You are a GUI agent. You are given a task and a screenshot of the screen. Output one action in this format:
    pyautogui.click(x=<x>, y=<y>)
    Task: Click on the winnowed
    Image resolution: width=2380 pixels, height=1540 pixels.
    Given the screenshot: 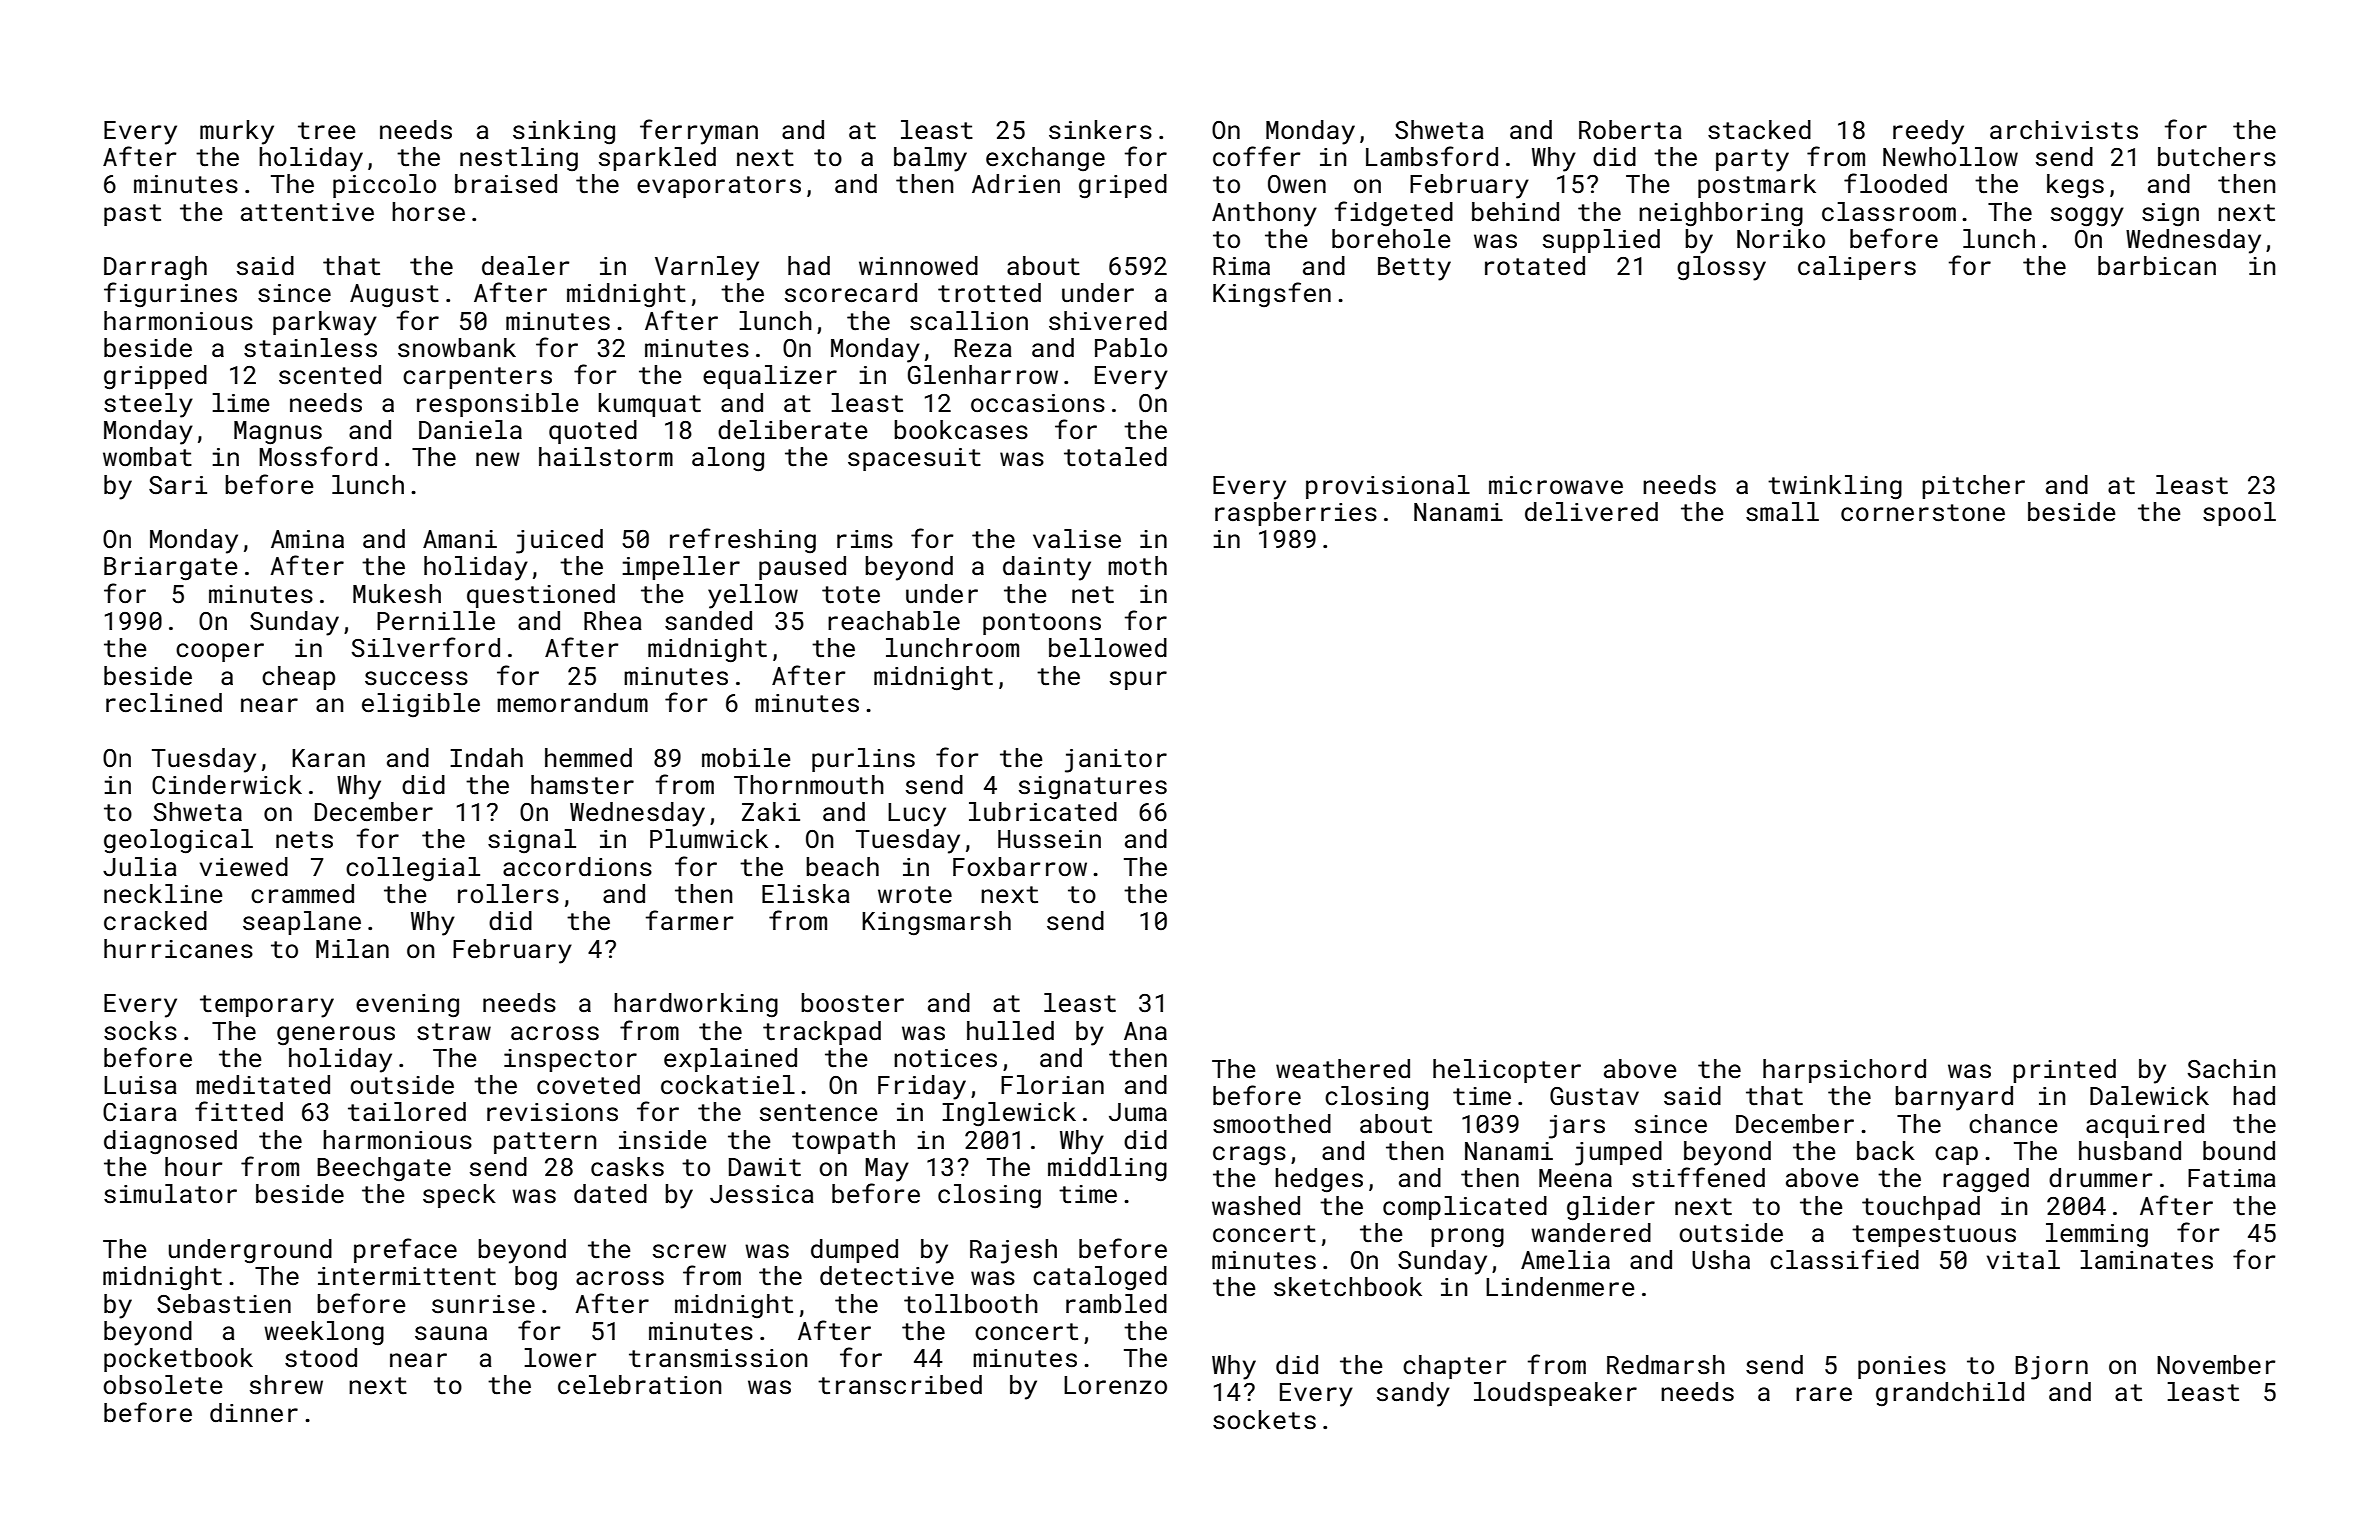 What is the action you would take?
    pyautogui.click(x=918, y=266)
